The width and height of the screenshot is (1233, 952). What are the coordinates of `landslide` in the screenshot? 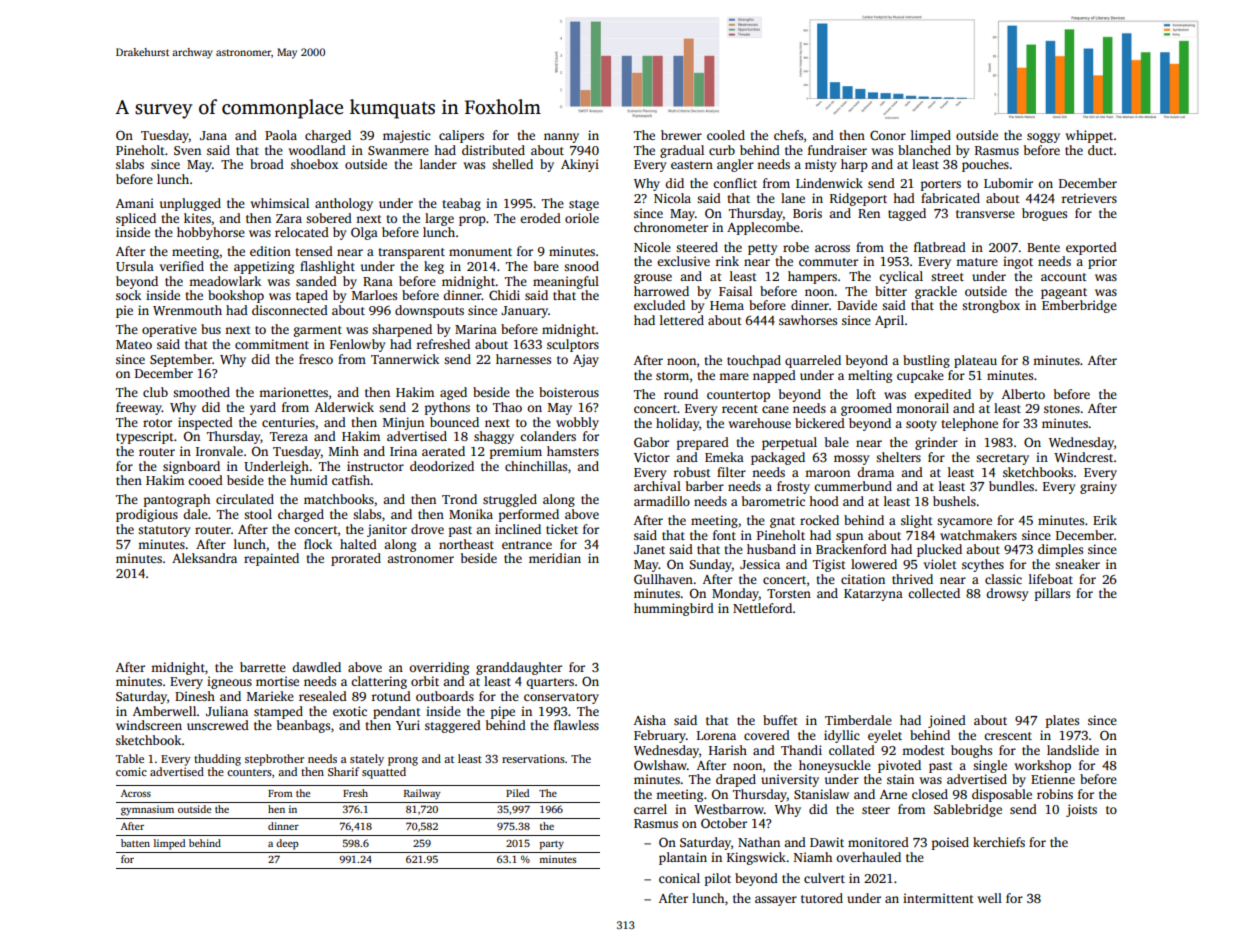 It's located at (1073, 750).
